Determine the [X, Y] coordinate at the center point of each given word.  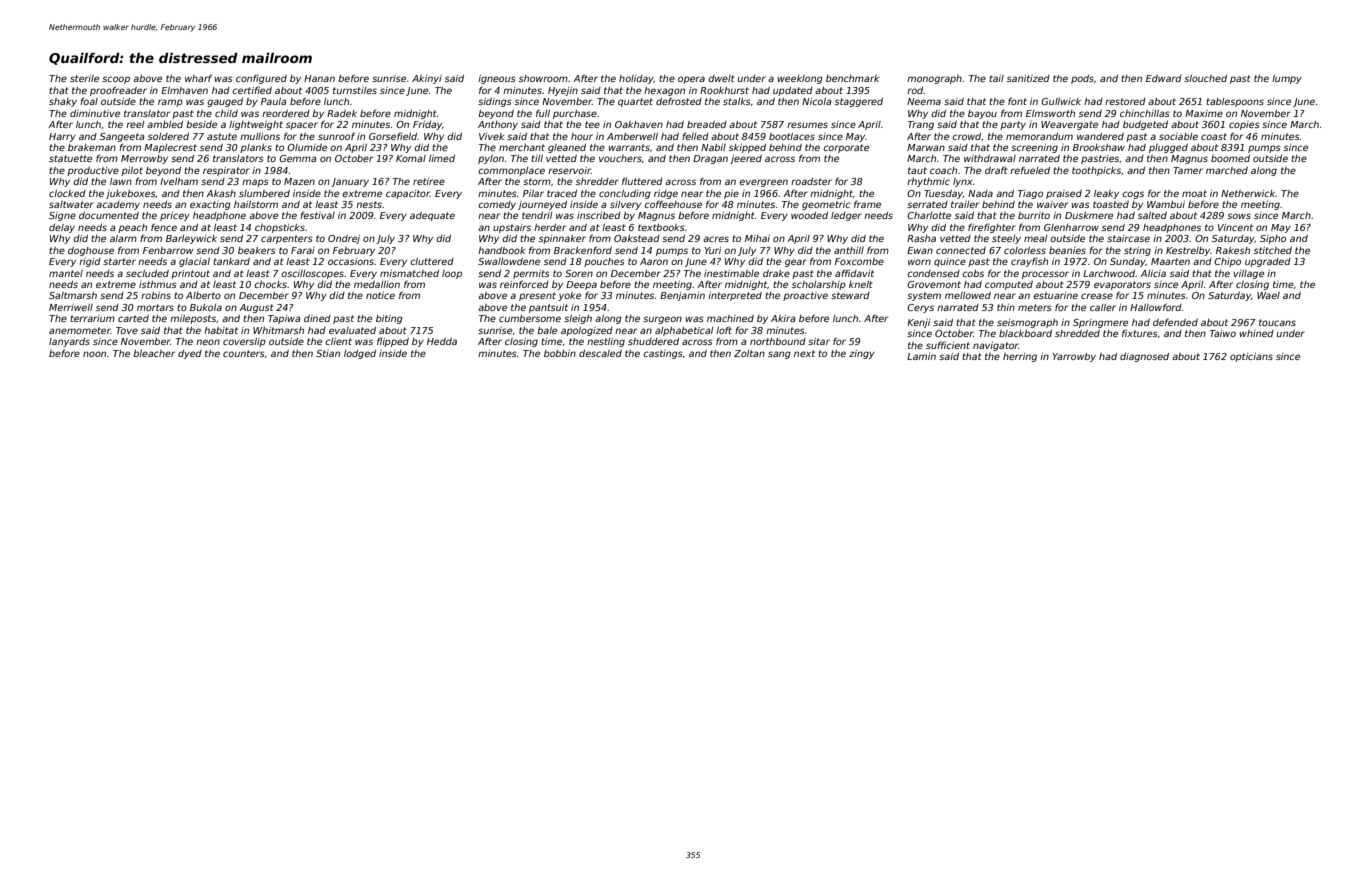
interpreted [735, 296]
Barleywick [191, 239]
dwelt [721, 78]
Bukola [206, 307]
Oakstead [637, 238]
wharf [198, 78]
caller [1103, 307]
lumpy [1287, 79]
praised [1064, 194]
